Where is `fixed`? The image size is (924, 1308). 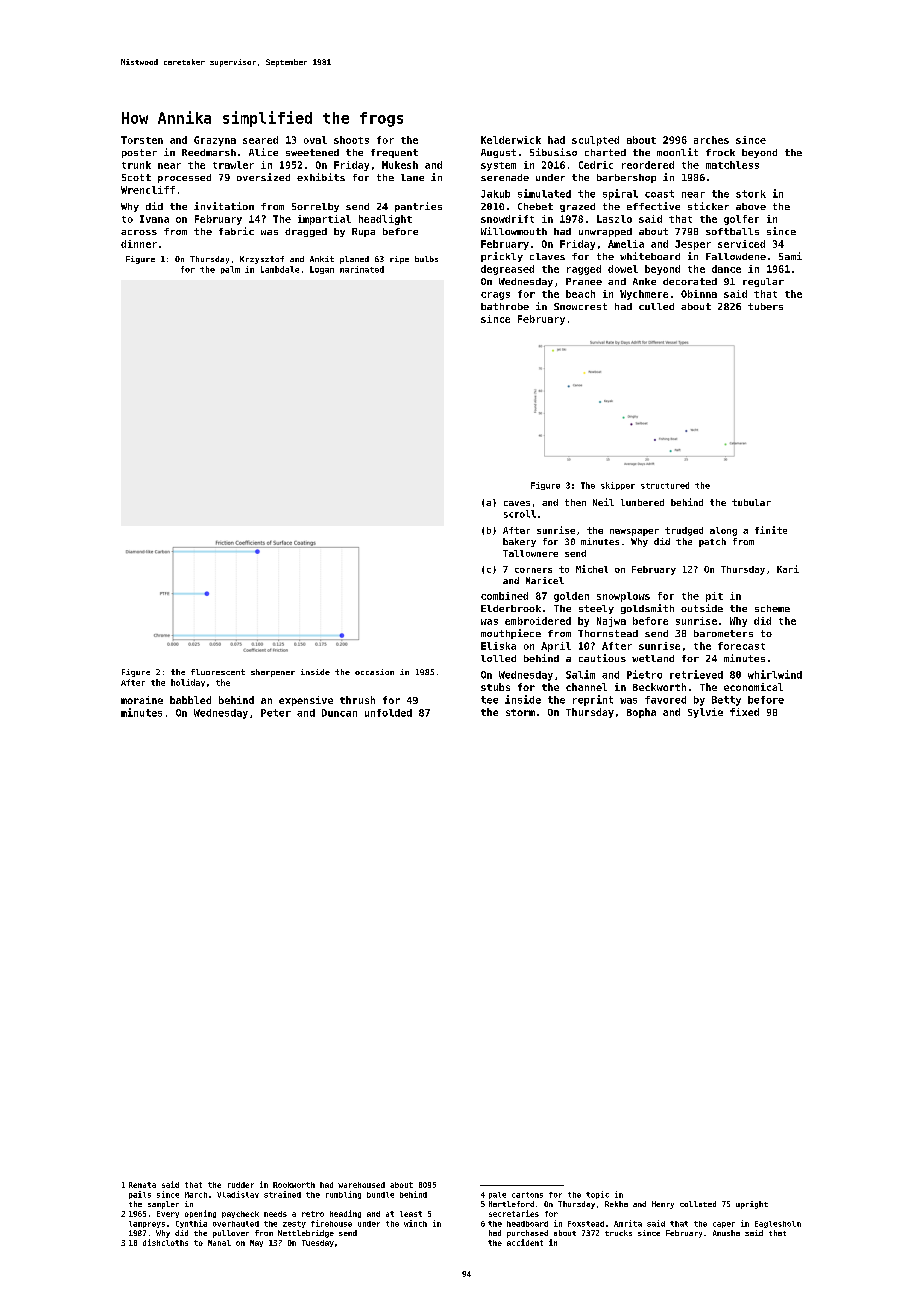 fixed is located at coordinates (744, 712).
